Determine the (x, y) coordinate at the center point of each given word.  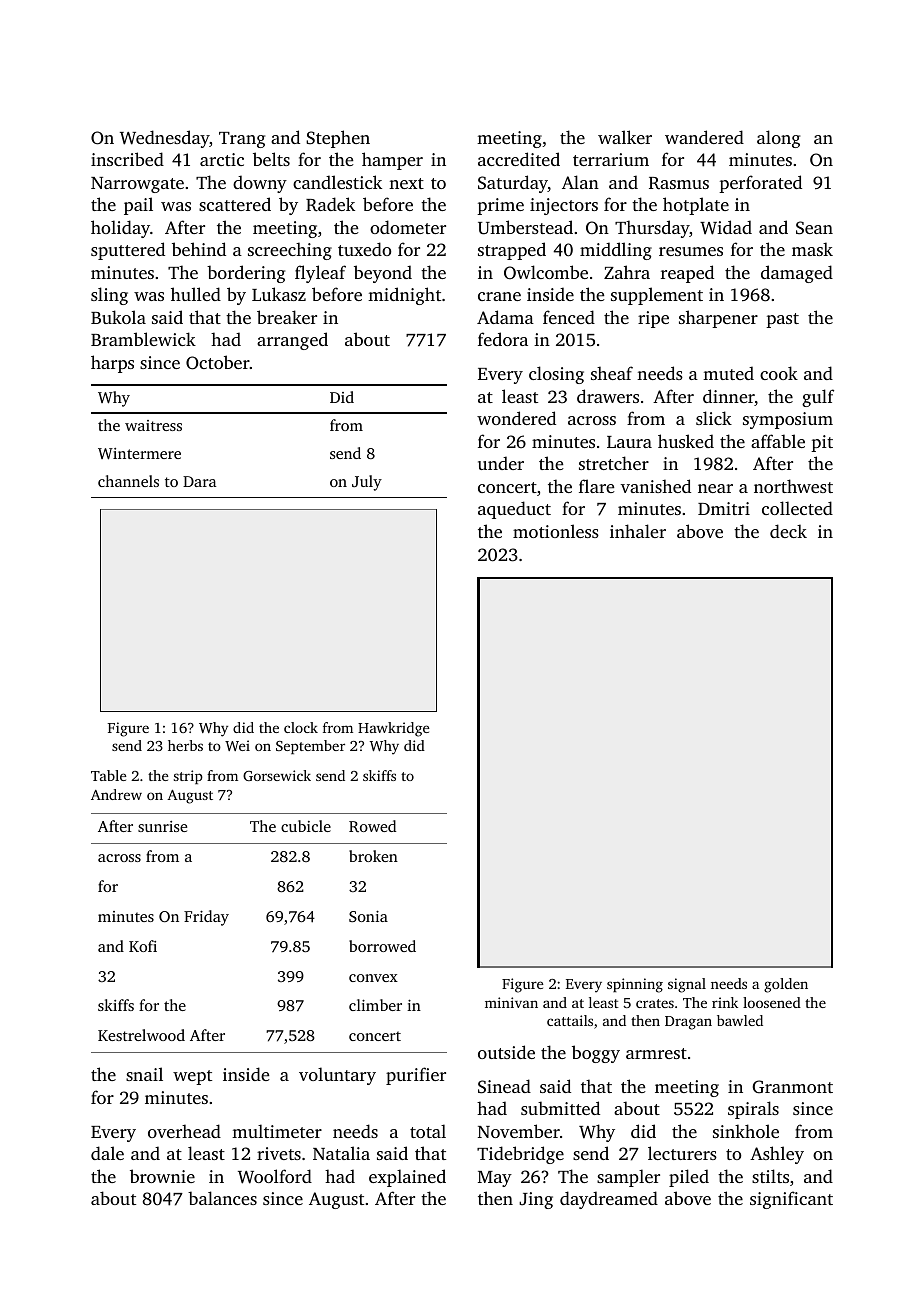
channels (128, 481)
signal (687, 985)
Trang (242, 140)
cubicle (306, 826)
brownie (162, 1176)
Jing (536, 1200)
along (778, 139)
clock (301, 727)
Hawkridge (394, 729)
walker (625, 137)
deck (788, 531)
